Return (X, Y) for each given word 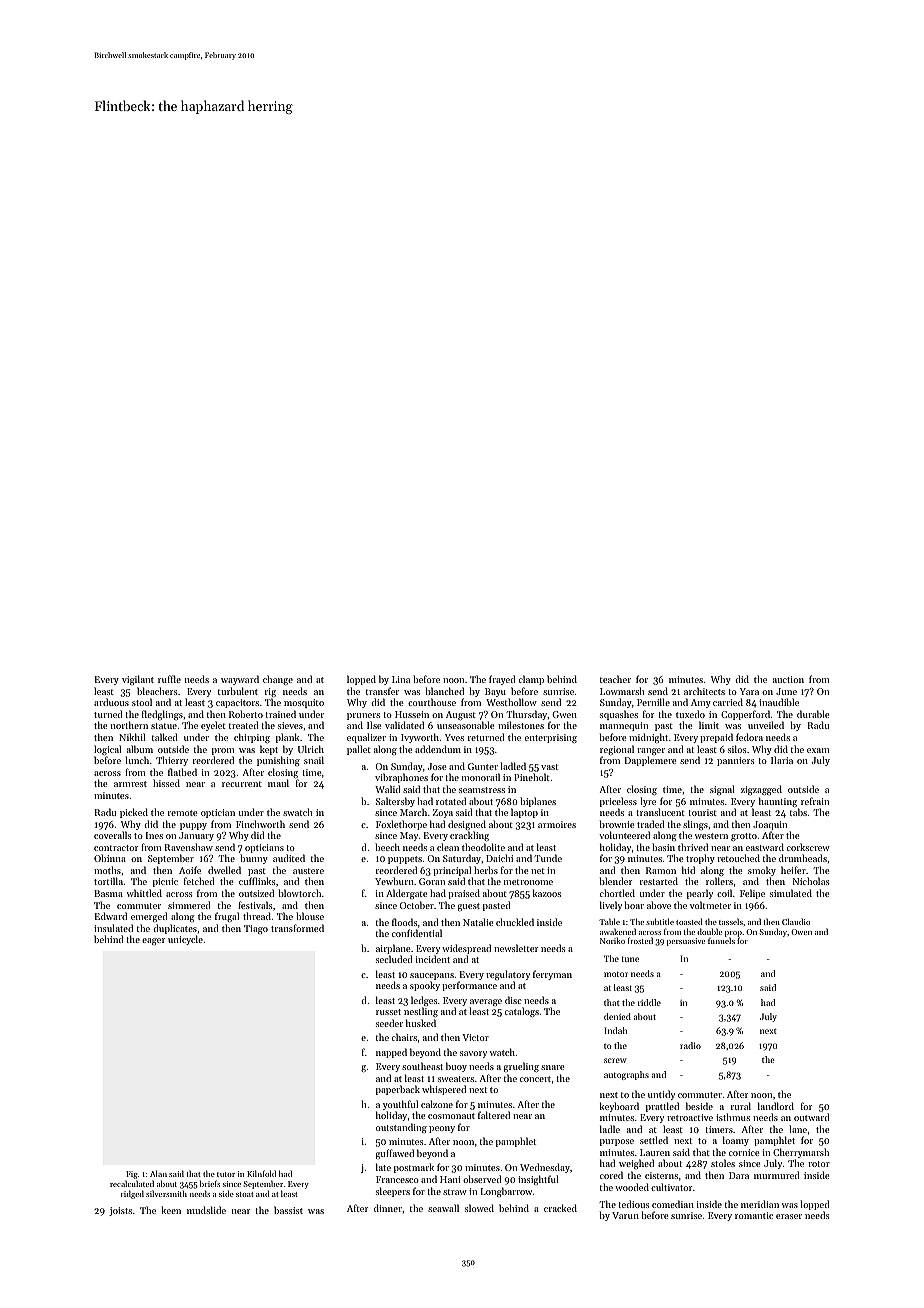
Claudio (796, 921)
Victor (475, 1037)
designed (467, 825)
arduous (111, 702)
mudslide (206, 1210)
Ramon (661, 870)
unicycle (185, 940)
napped (391, 1053)
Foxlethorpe (401, 825)
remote (182, 813)
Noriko (612, 940)
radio (690, 1045)
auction (788, 679)
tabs (798, 812)
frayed (502, 680)
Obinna (110, 858)
